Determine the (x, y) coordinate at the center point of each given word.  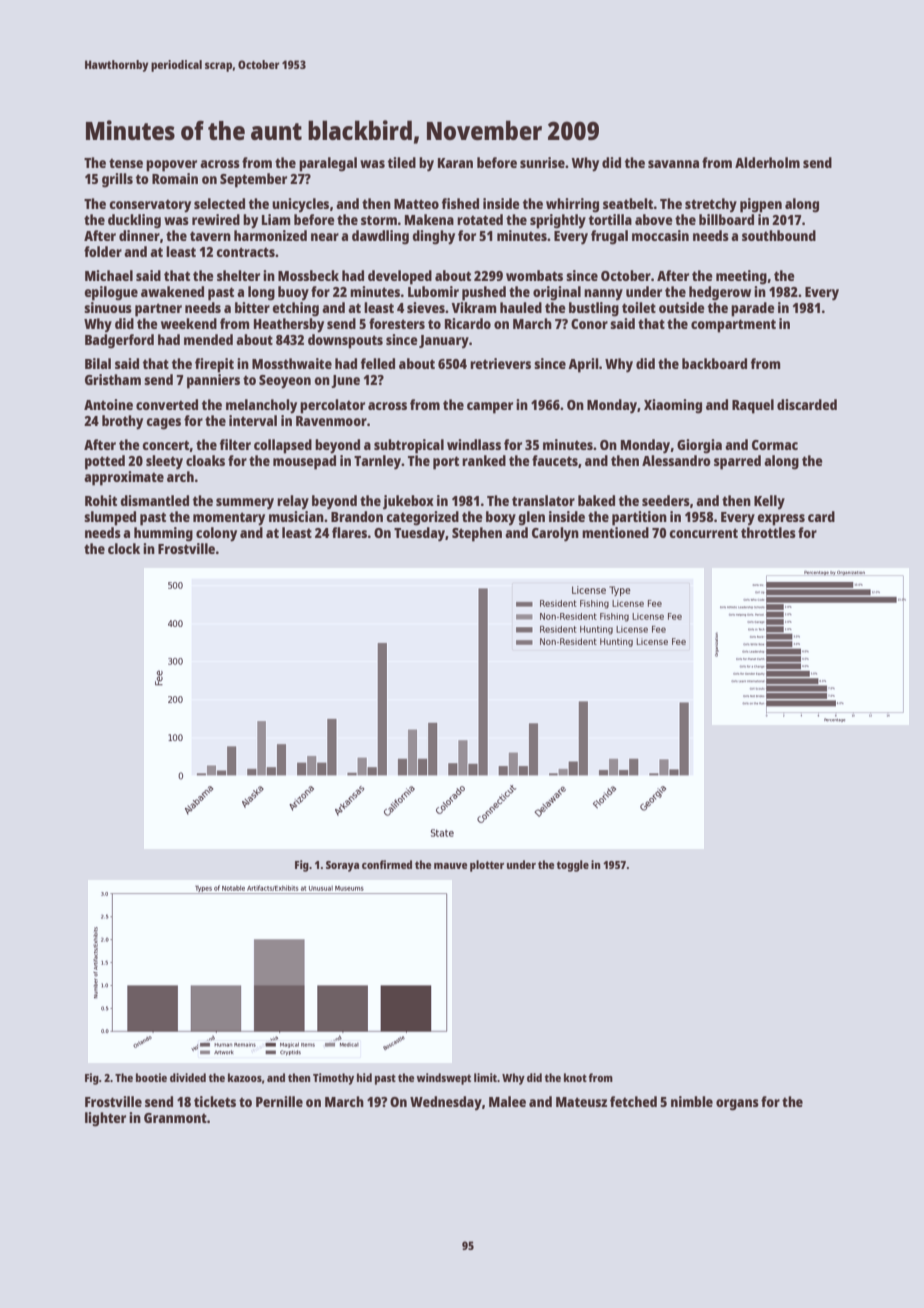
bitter (252, 307)
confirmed (387, 864)
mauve (450, 866)
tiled (402, 162)
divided (188, 1077)
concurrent (703, 533)
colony (216, 534)
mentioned (615, 532)
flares (349, 532)
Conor (589, 324)
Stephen (477, 534)
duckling (134, 221)
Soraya (342, 866)
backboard (714, 363)
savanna (673, 164)
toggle (573, 866)
